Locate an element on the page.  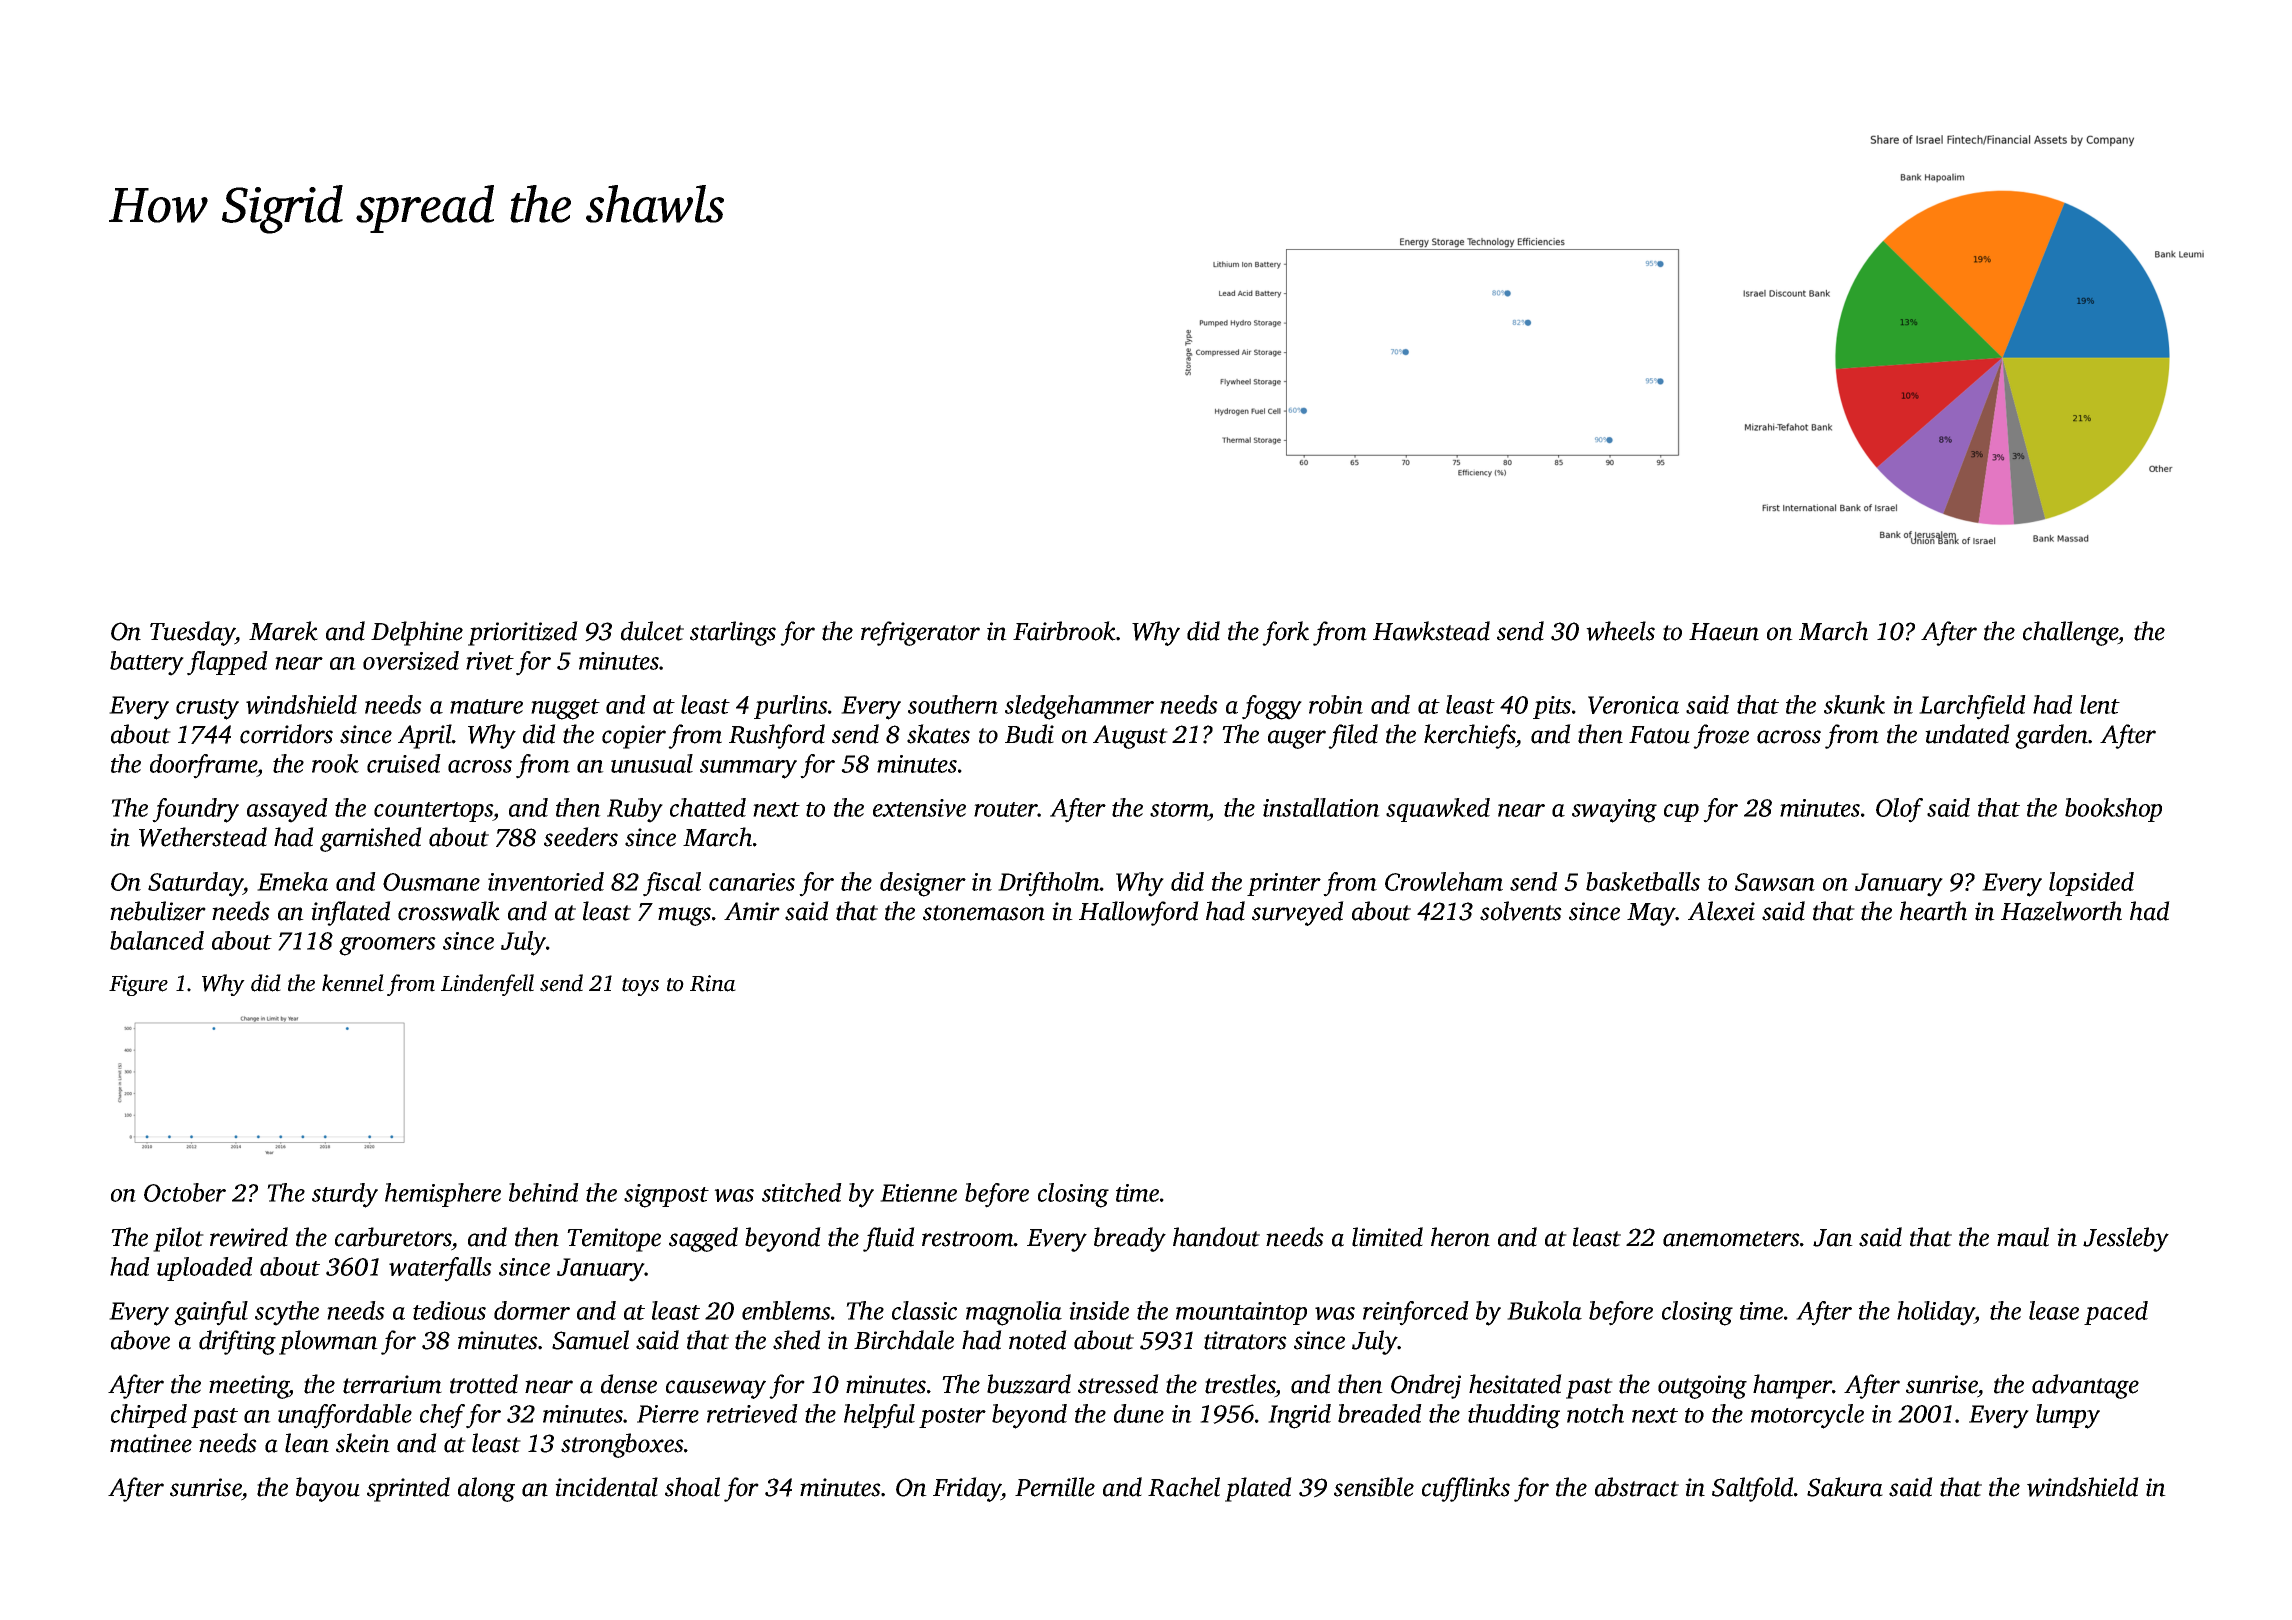
maul is located at coordinates (2023, 1237).
